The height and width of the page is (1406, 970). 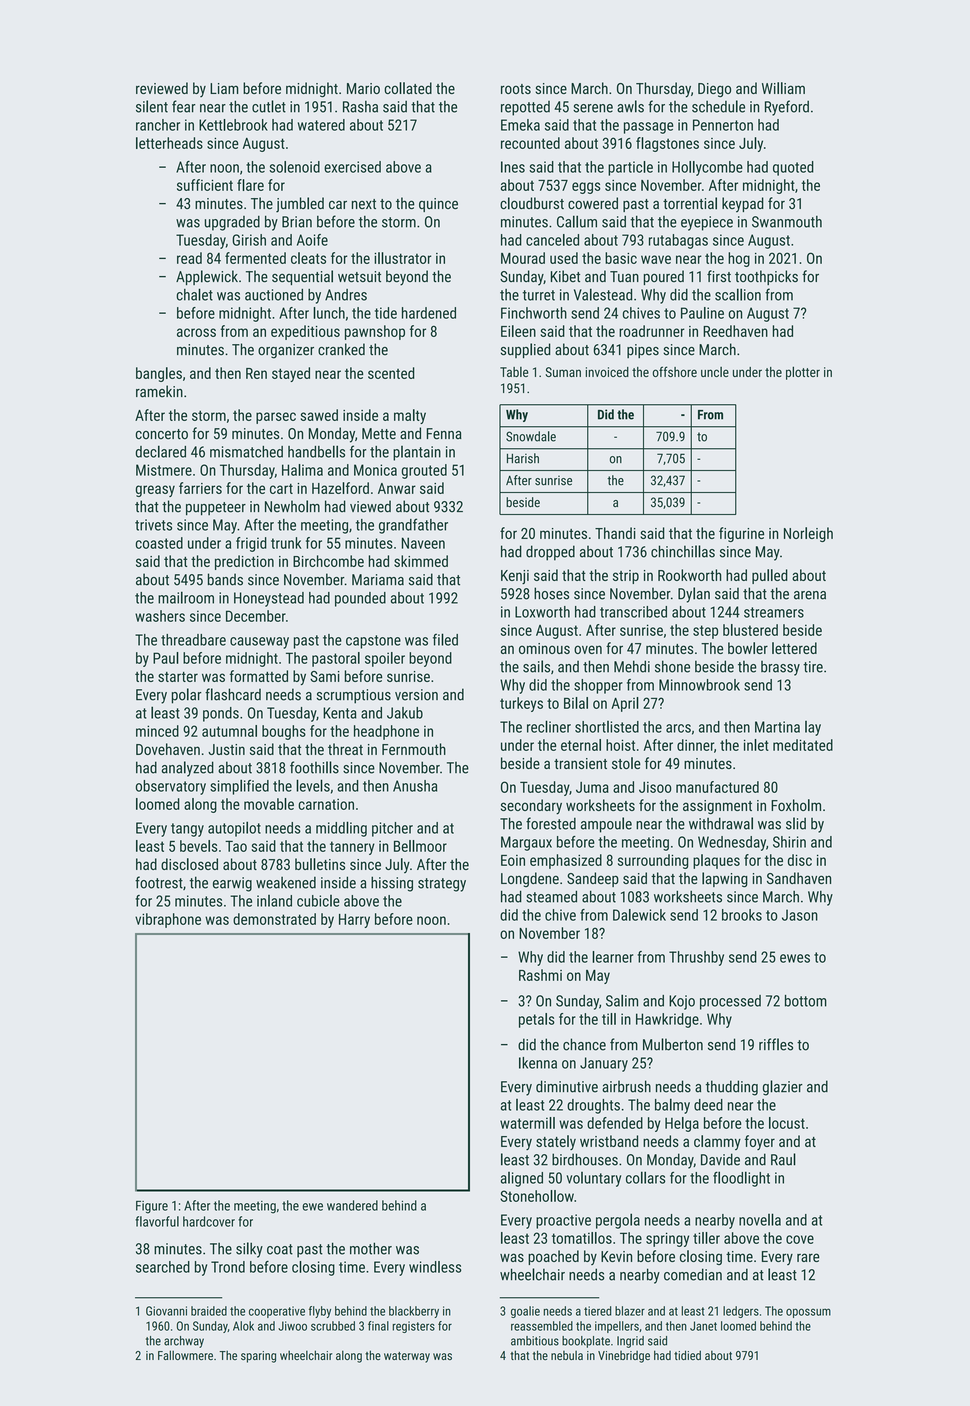 I want to click on mother, so click(x=371, y=1248).
